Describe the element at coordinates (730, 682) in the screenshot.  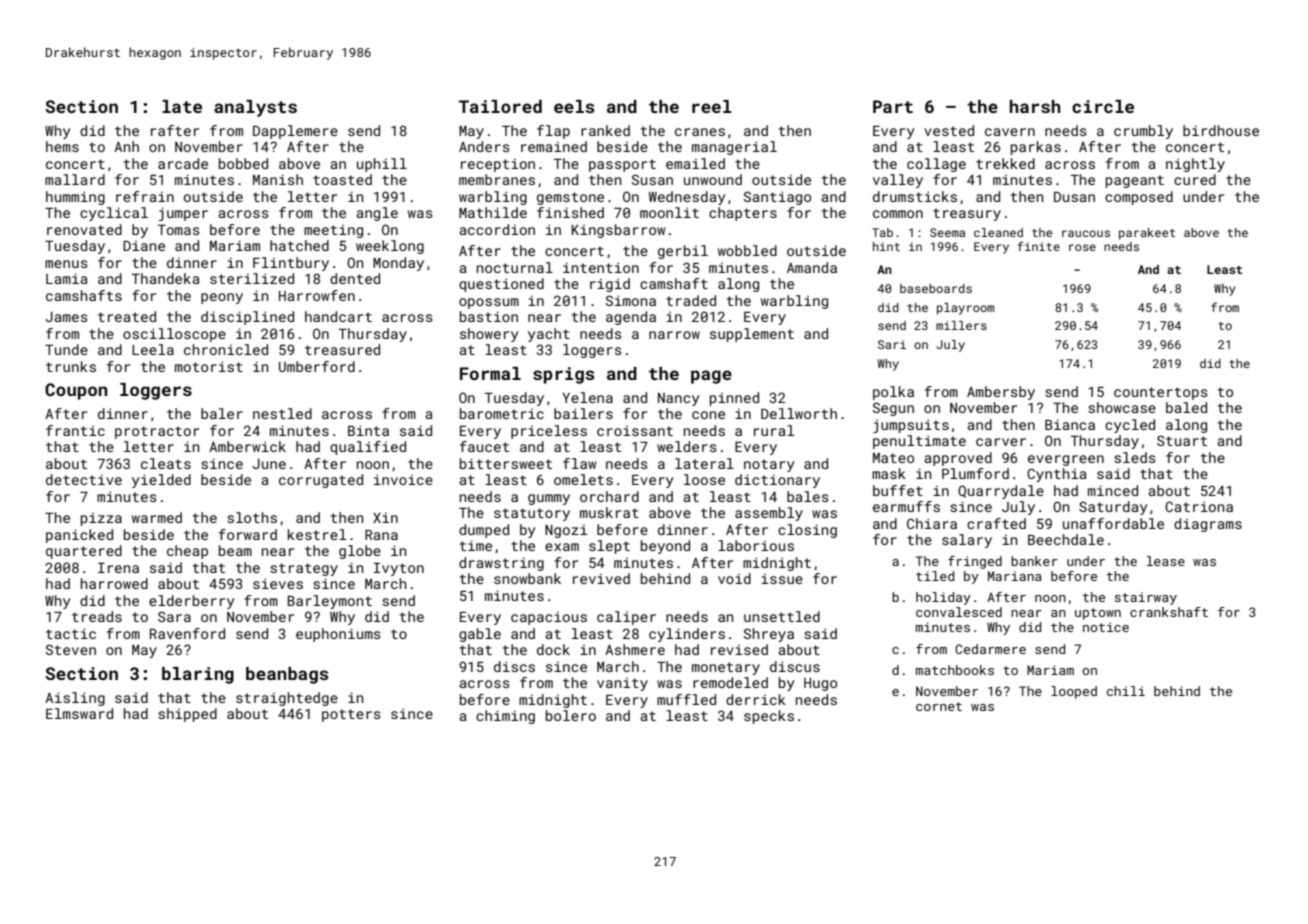
I see `remodeled` at that location.
